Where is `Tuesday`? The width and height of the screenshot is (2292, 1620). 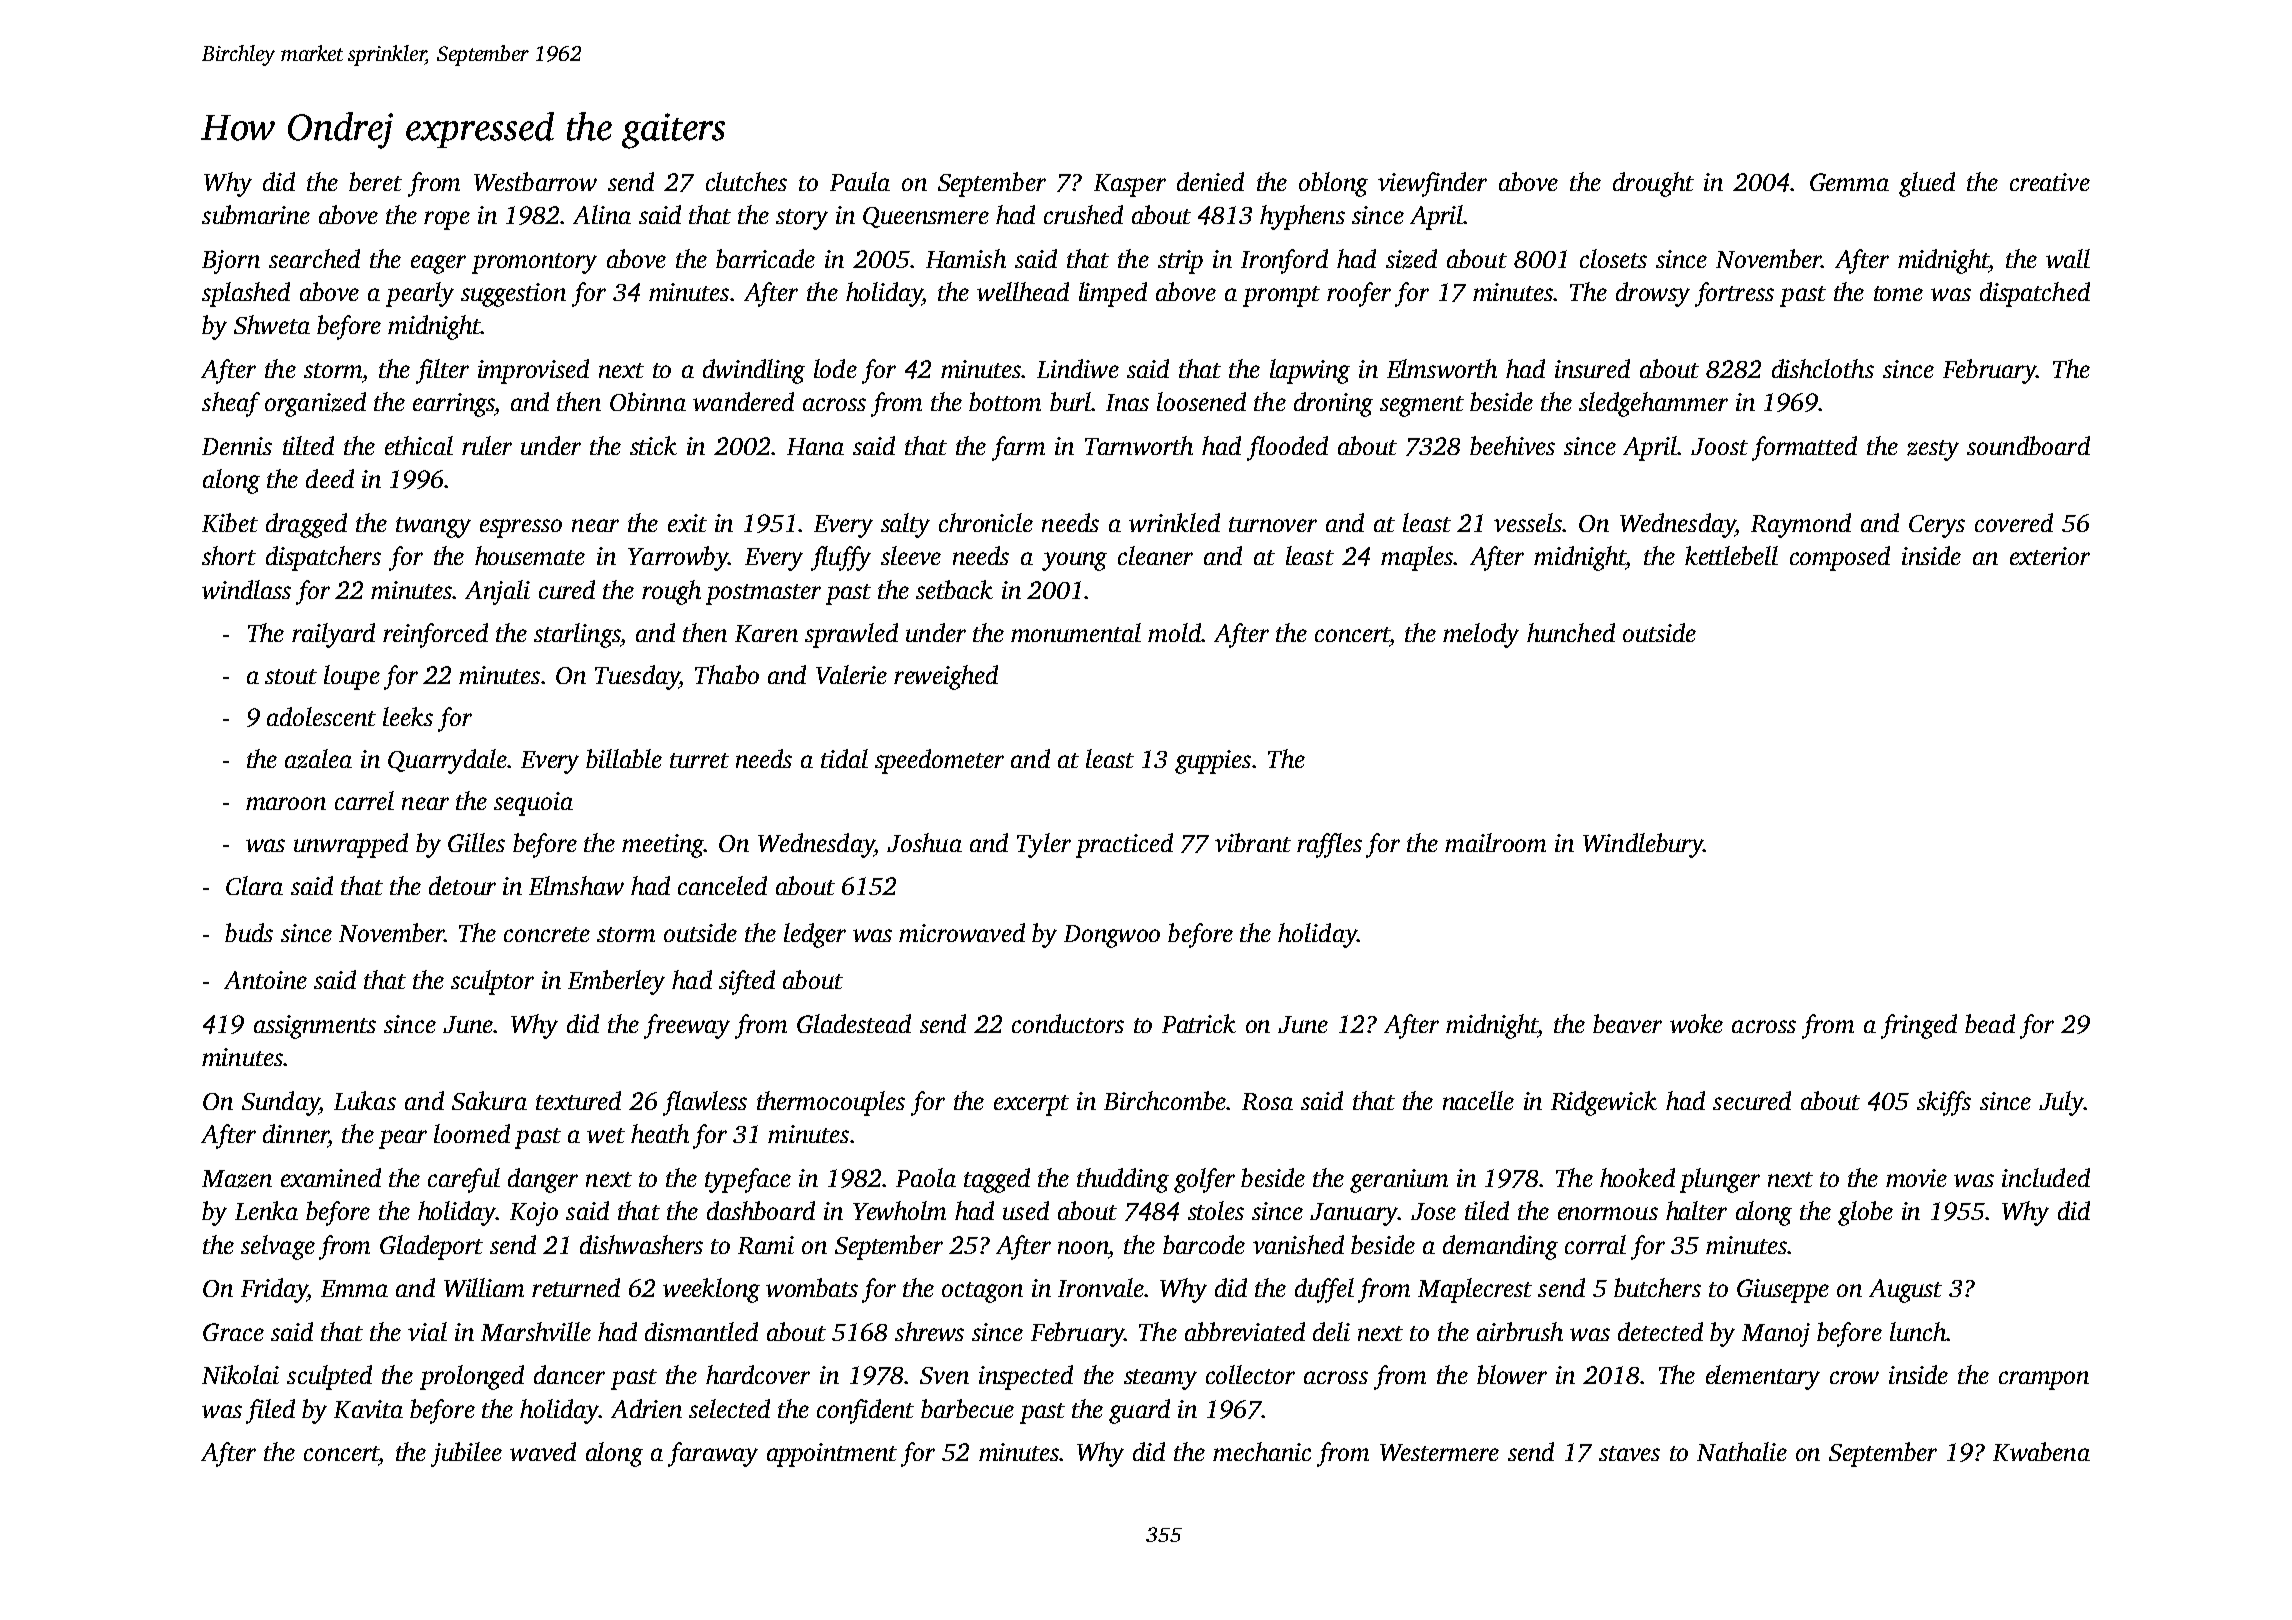 Tuesday is located at coordinates (637, 677).
